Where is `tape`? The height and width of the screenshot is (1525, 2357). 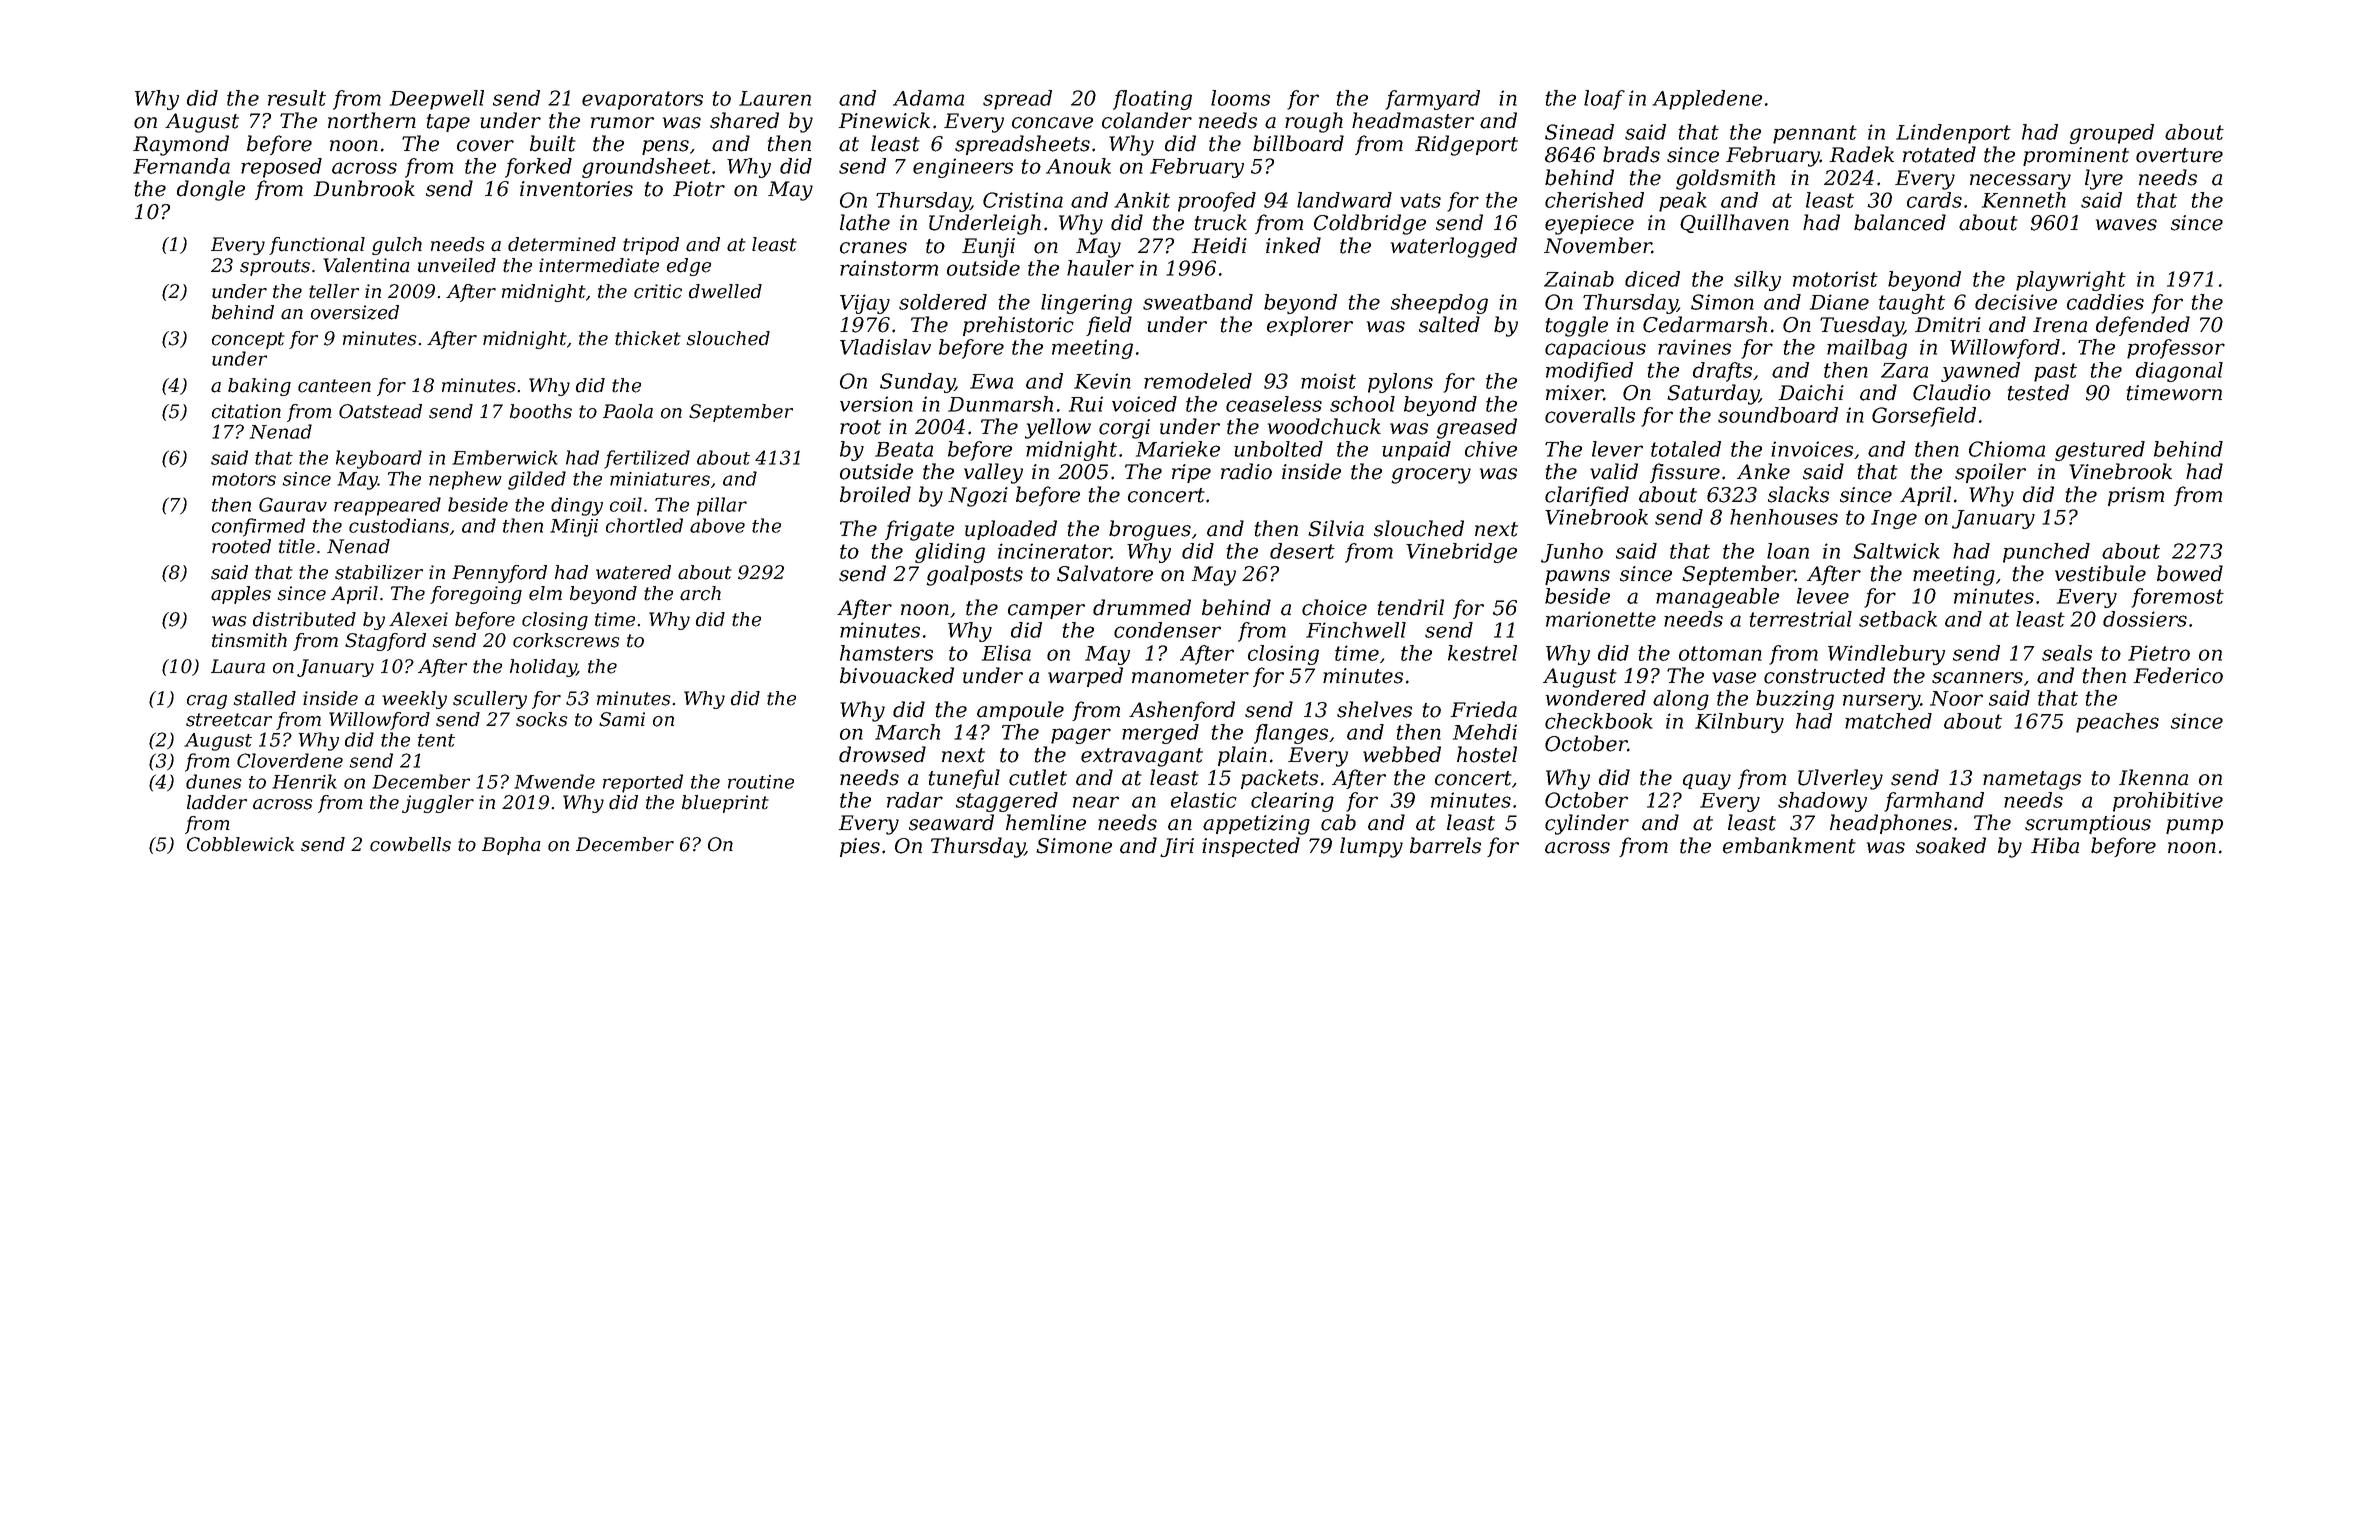 tape is located at coordinates (448, 123).
